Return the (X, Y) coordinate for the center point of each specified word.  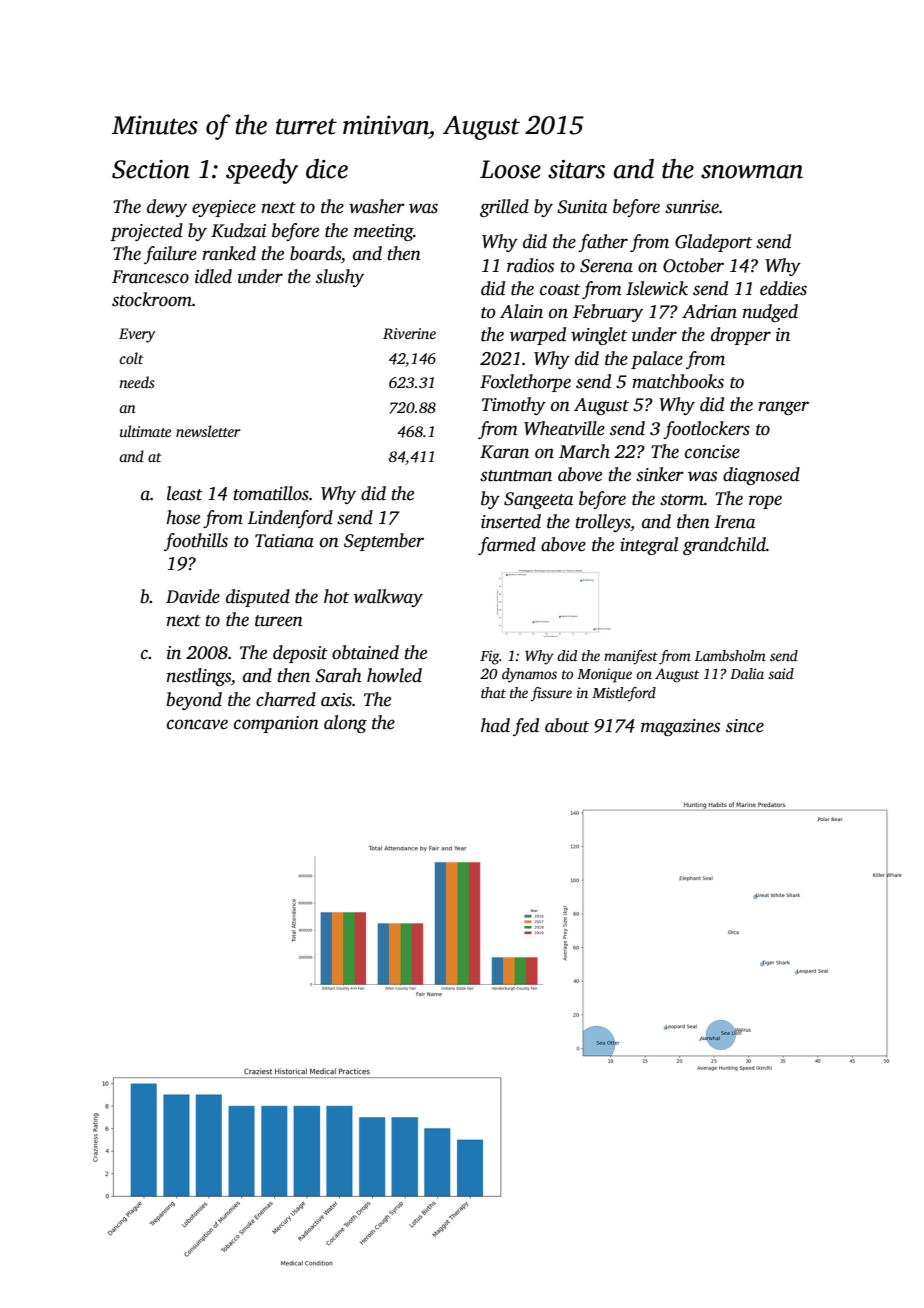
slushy (340, 278)
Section (151, 169)
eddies (783, 288)
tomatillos (271, 493)
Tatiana (284, 541)
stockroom (152, 299)
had (495, 725)
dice (327, 169)
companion (276, 724)
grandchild (724, 546)
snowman (752, 172)
